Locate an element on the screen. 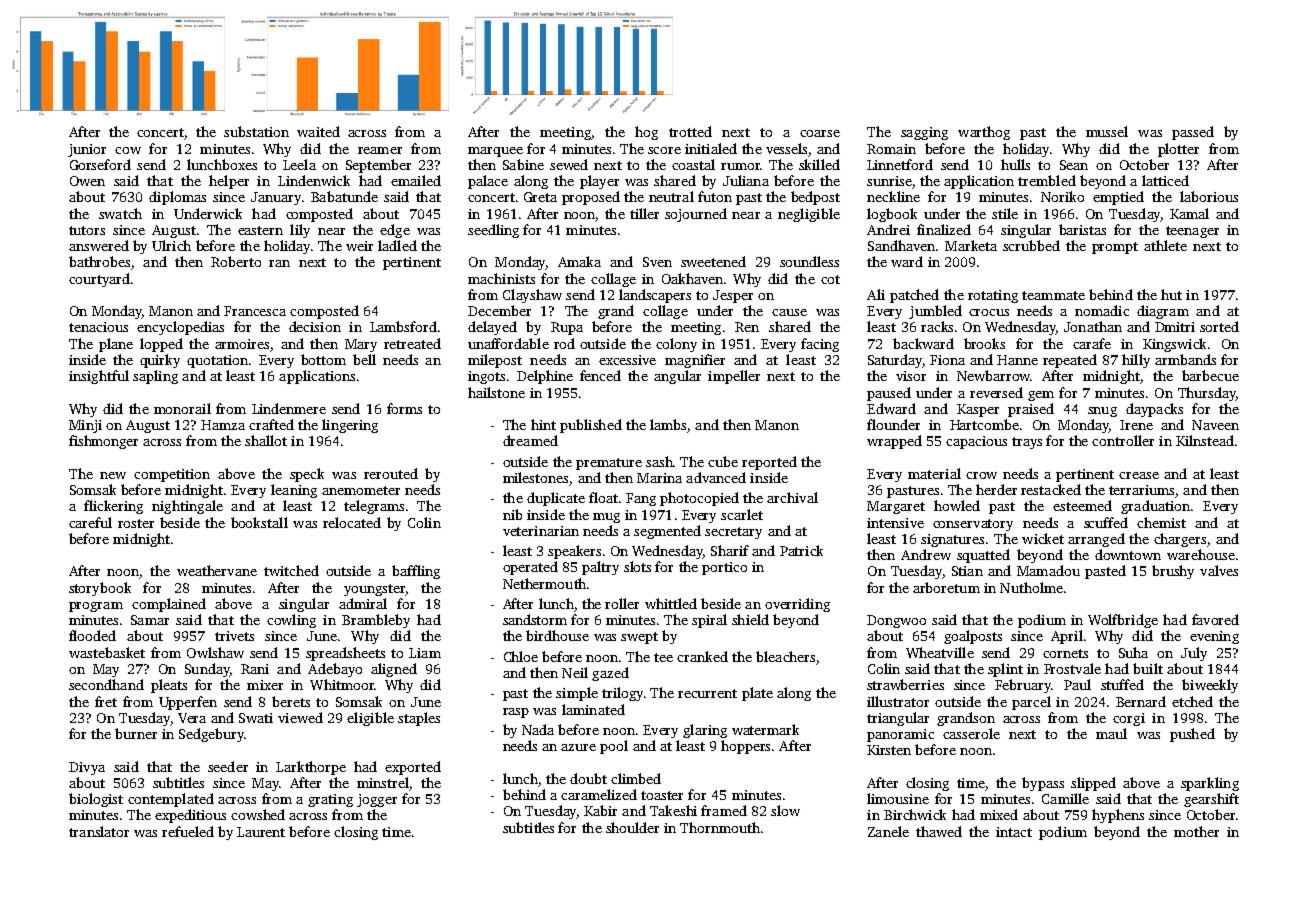  landscapers is located at coordinates (655, 296).
